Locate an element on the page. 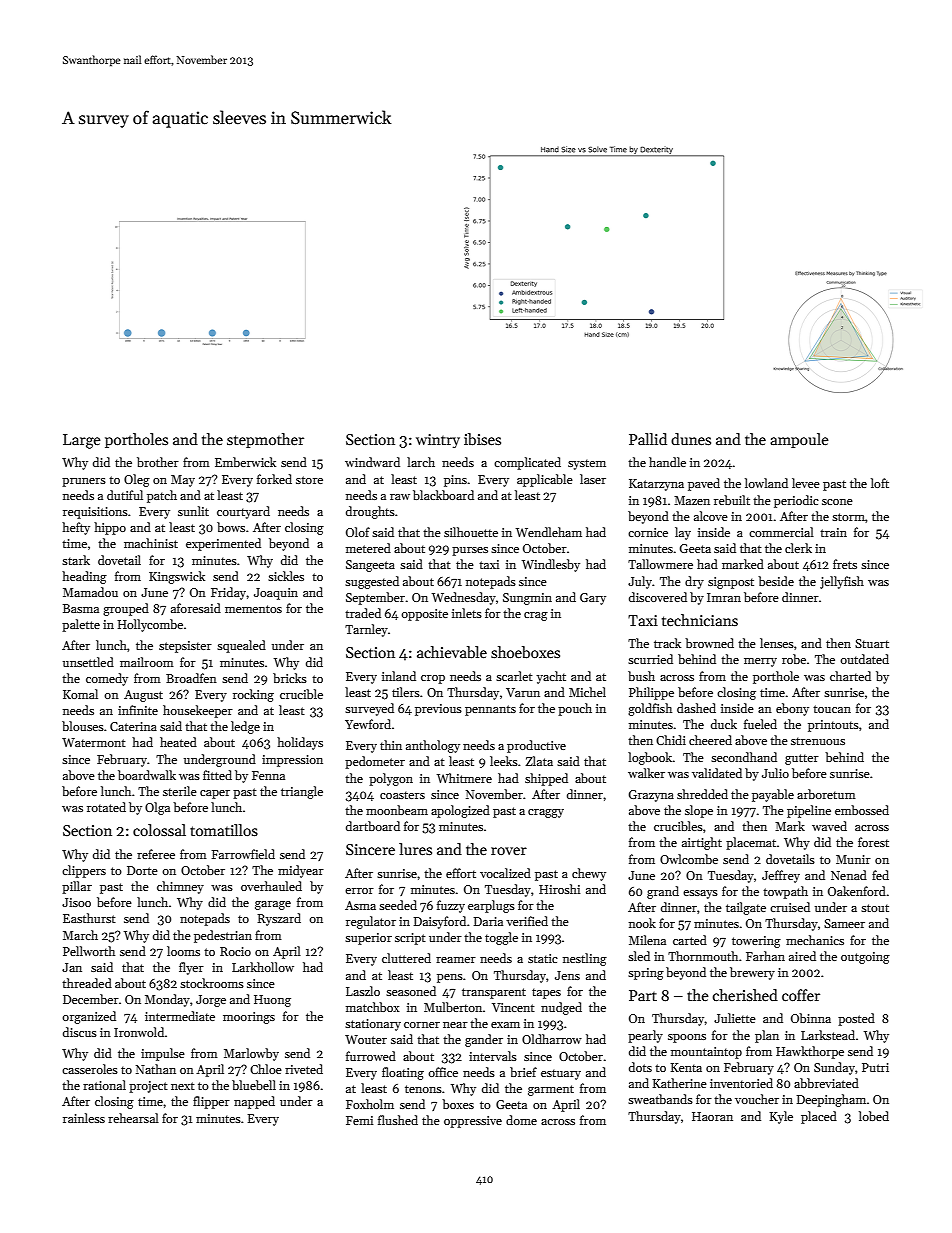 The width and height of the document is (952, 1233). cheered is located at coordinates (710, 740).
